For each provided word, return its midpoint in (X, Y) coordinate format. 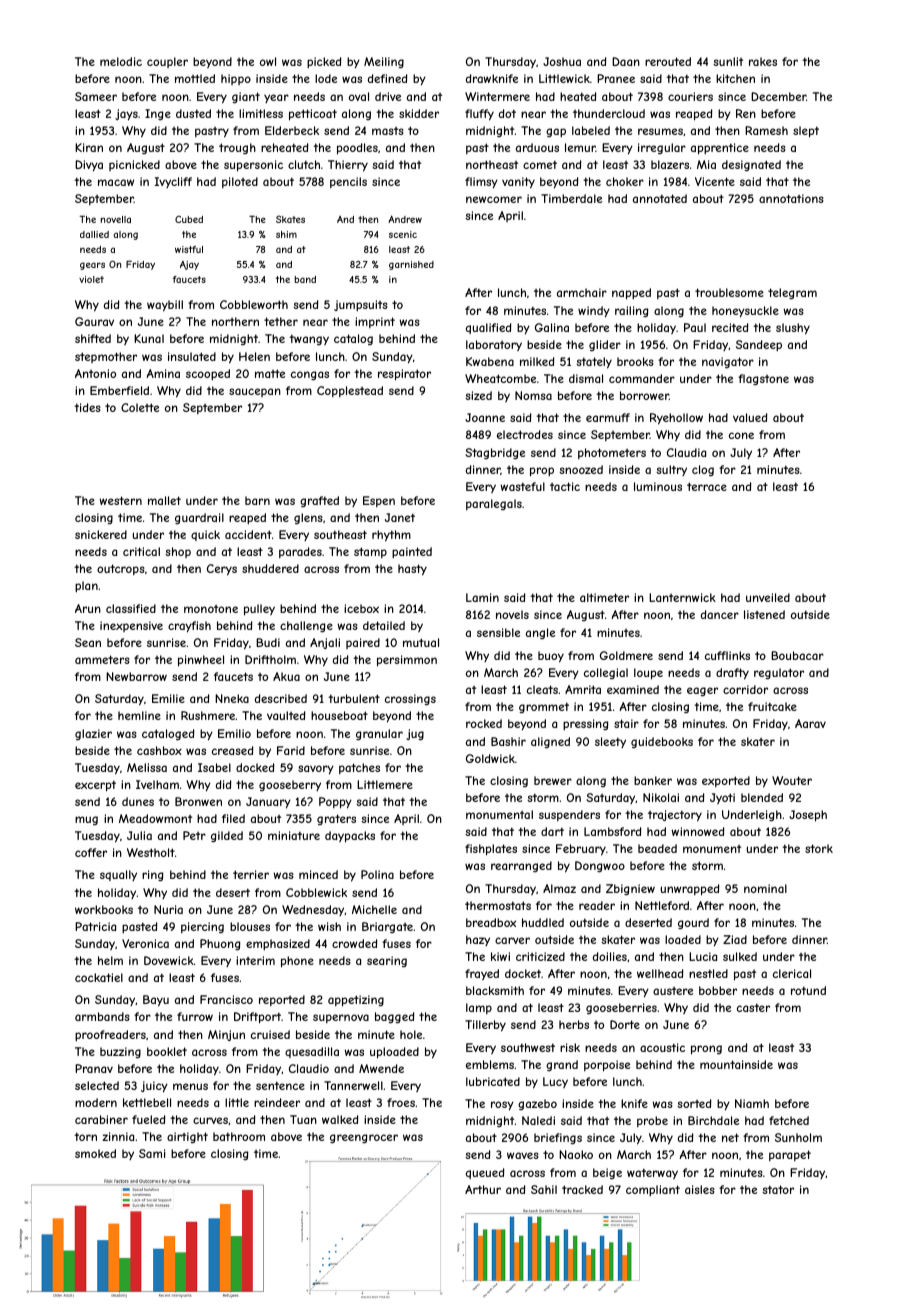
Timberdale (571, 198)
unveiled (768, 597)
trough (237, 148)
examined (633, 689)
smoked (95, 1153)
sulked (740, 956)
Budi (268, 642)
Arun (88, 608)
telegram (792, 293)
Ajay (189, 265)
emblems (490, 1064)
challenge (306, 626)
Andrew (405, 219)
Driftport (257, 1018)
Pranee (616, 78)
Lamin (482, 597)
